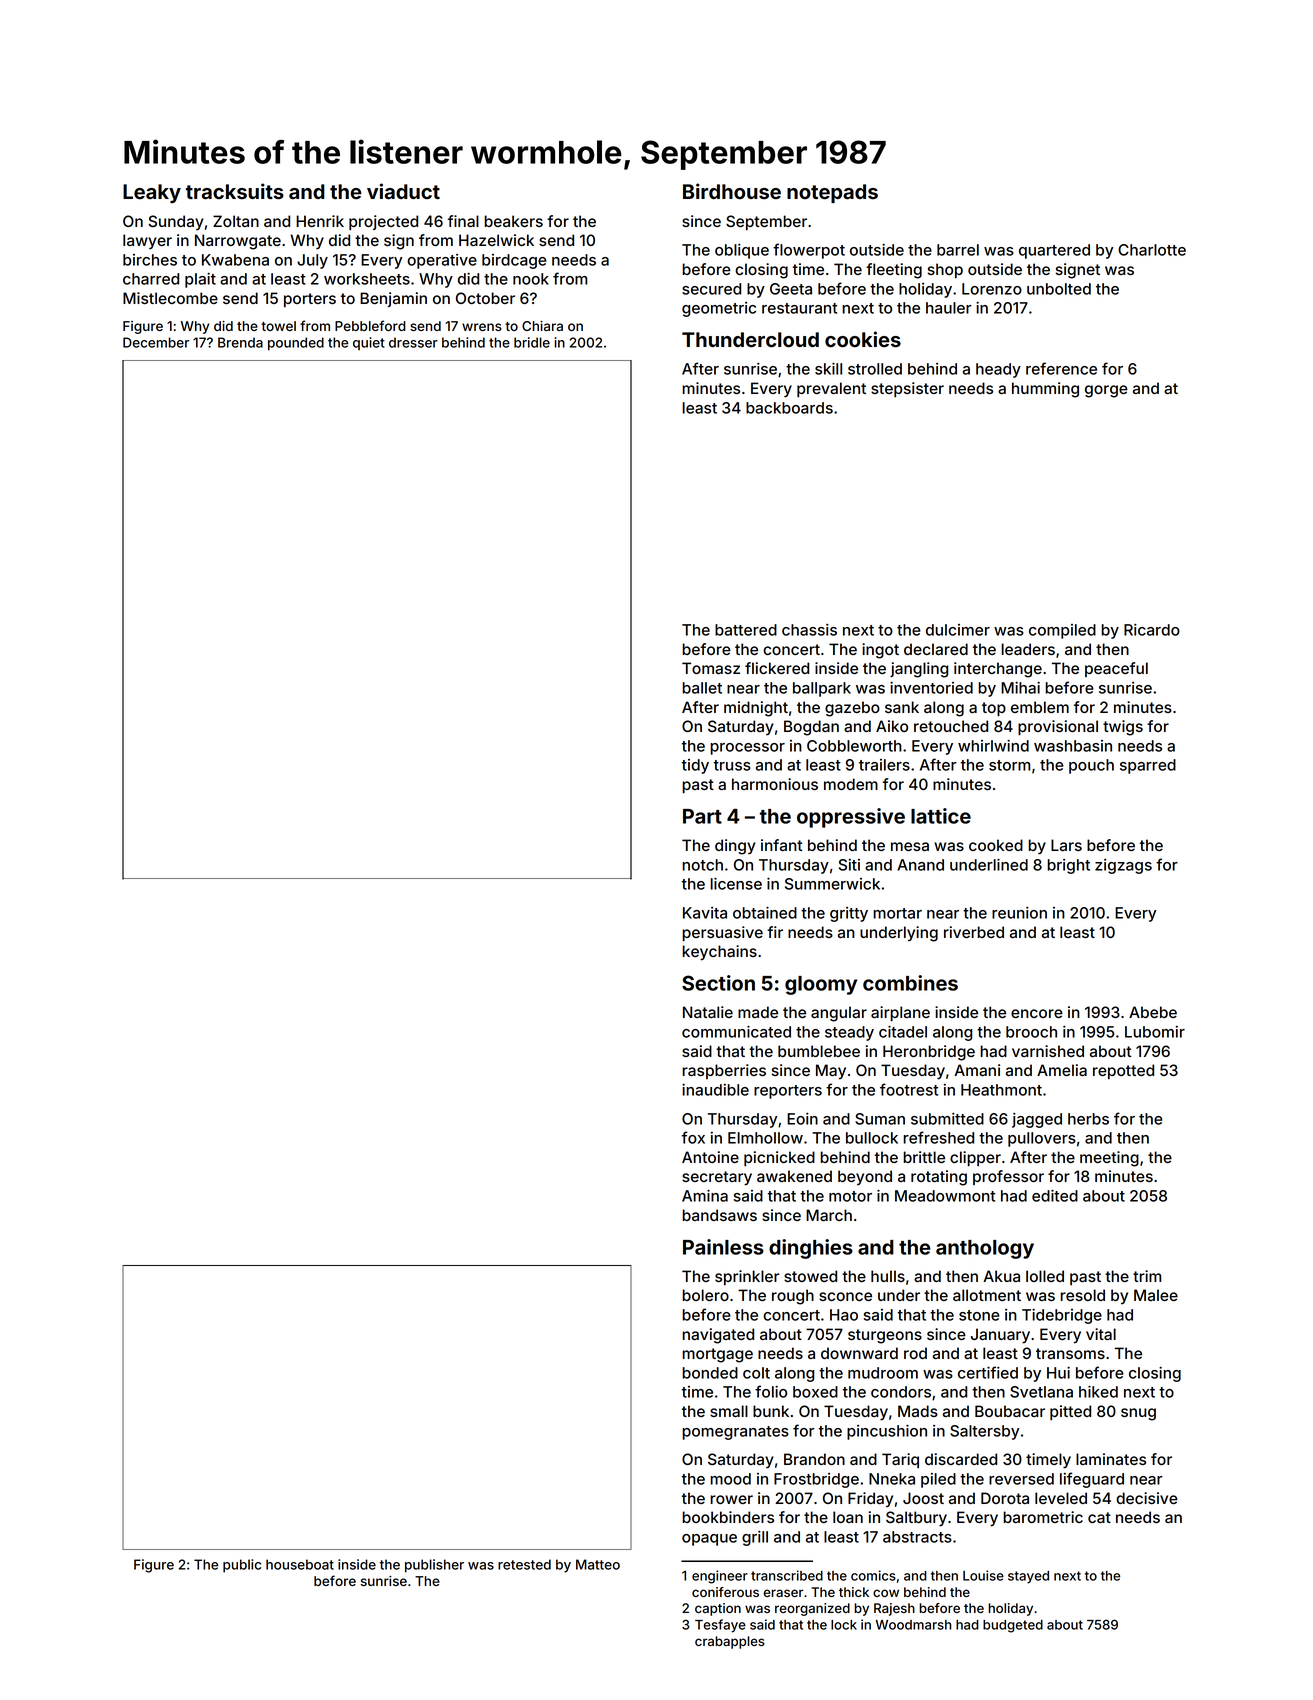 The image size is (1313, 1700). Describe the element at coordinates (176, 222) in the document. I see `Sunday` at that location.
